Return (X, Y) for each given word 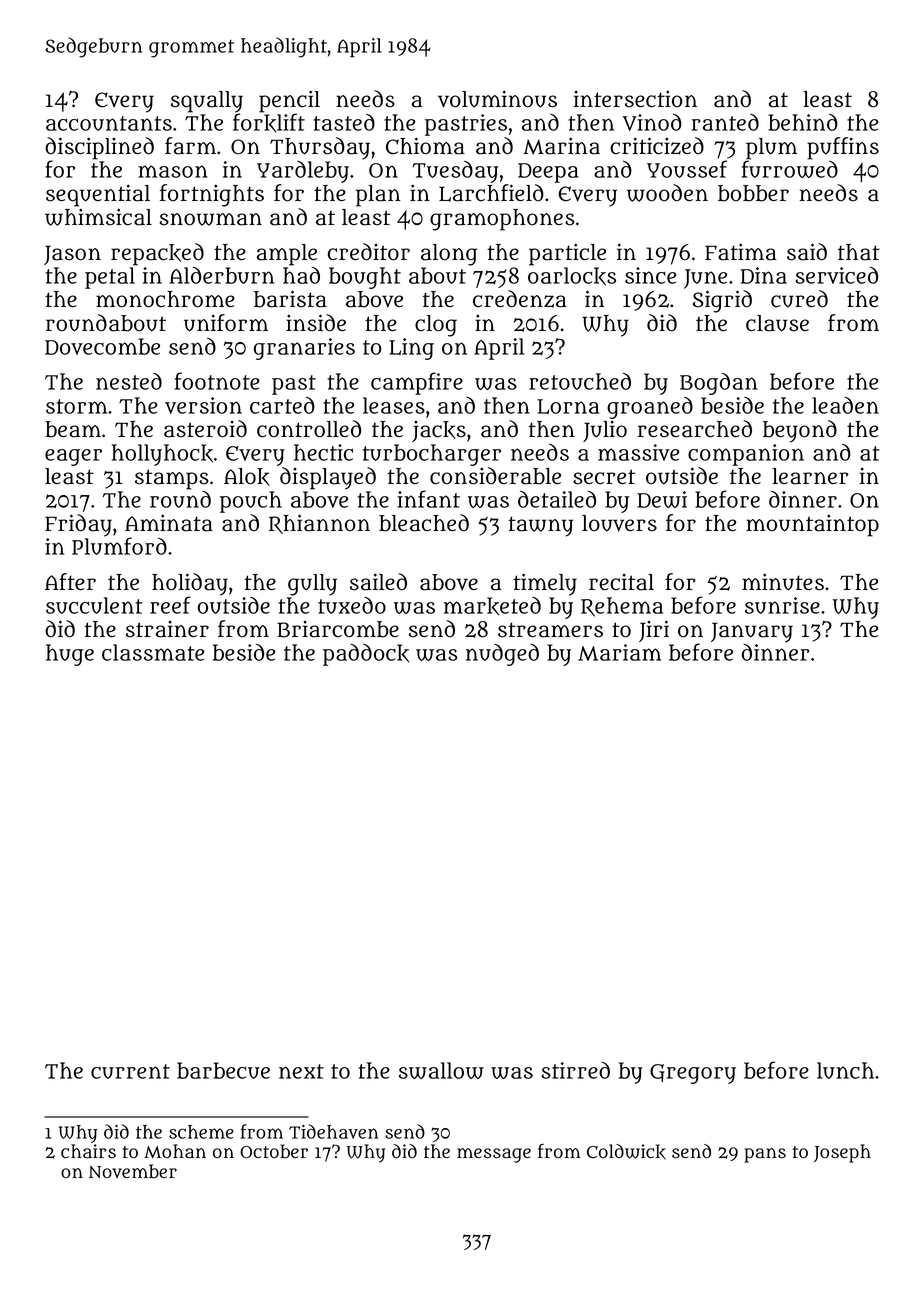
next (301, 1071)
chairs (88, 1151)
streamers (550, 630)
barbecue (223, 1070)
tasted (344, 122)
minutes (783, 582)
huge (70, 655)
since (650, 275)
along (449, 255)
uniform (226, 323)
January (752, 632)
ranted (725, 122)
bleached (424, 523)
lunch (845, 1070)
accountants (109, 123)
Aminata (169, 523)
